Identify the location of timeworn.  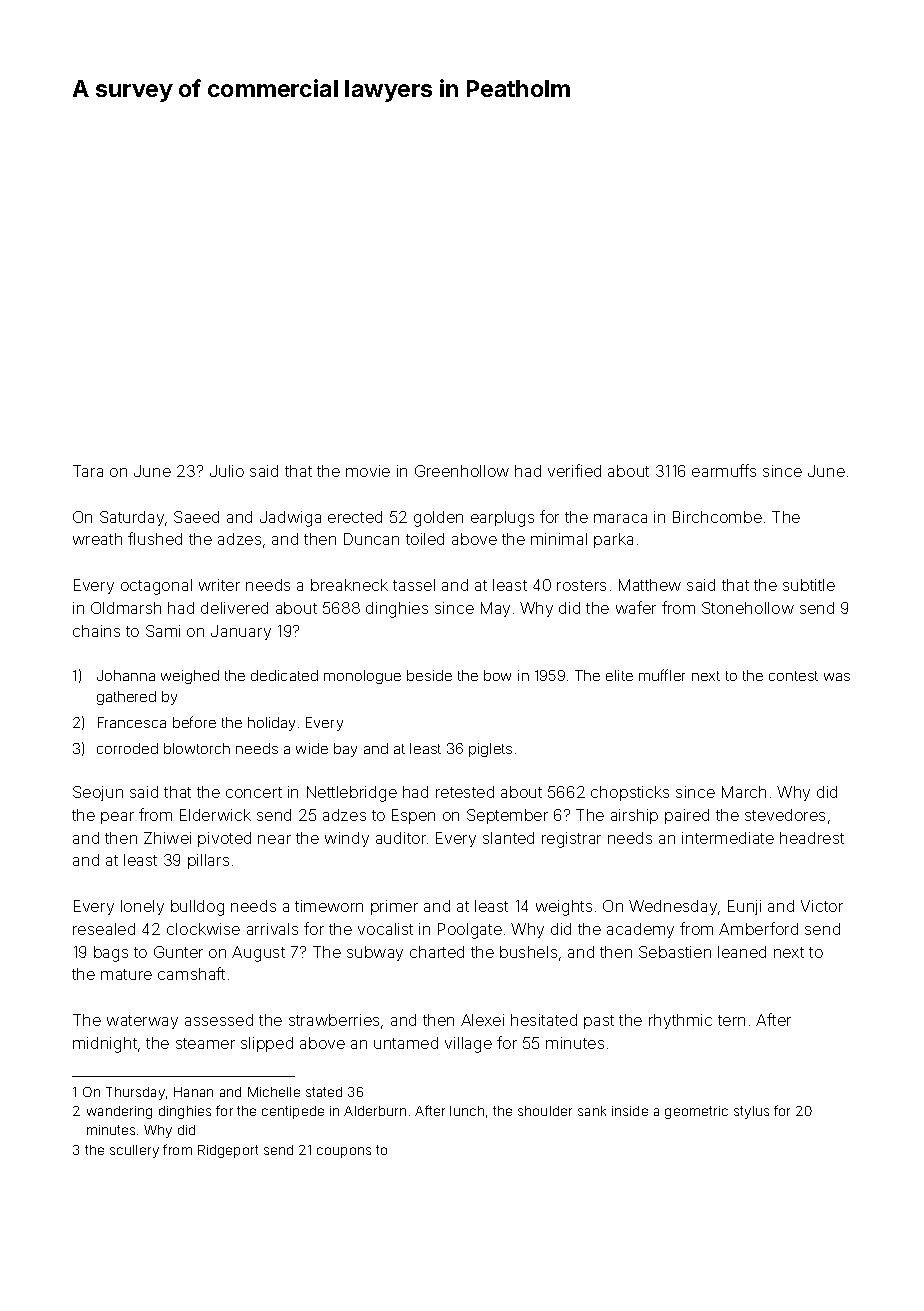
(329, 906).
